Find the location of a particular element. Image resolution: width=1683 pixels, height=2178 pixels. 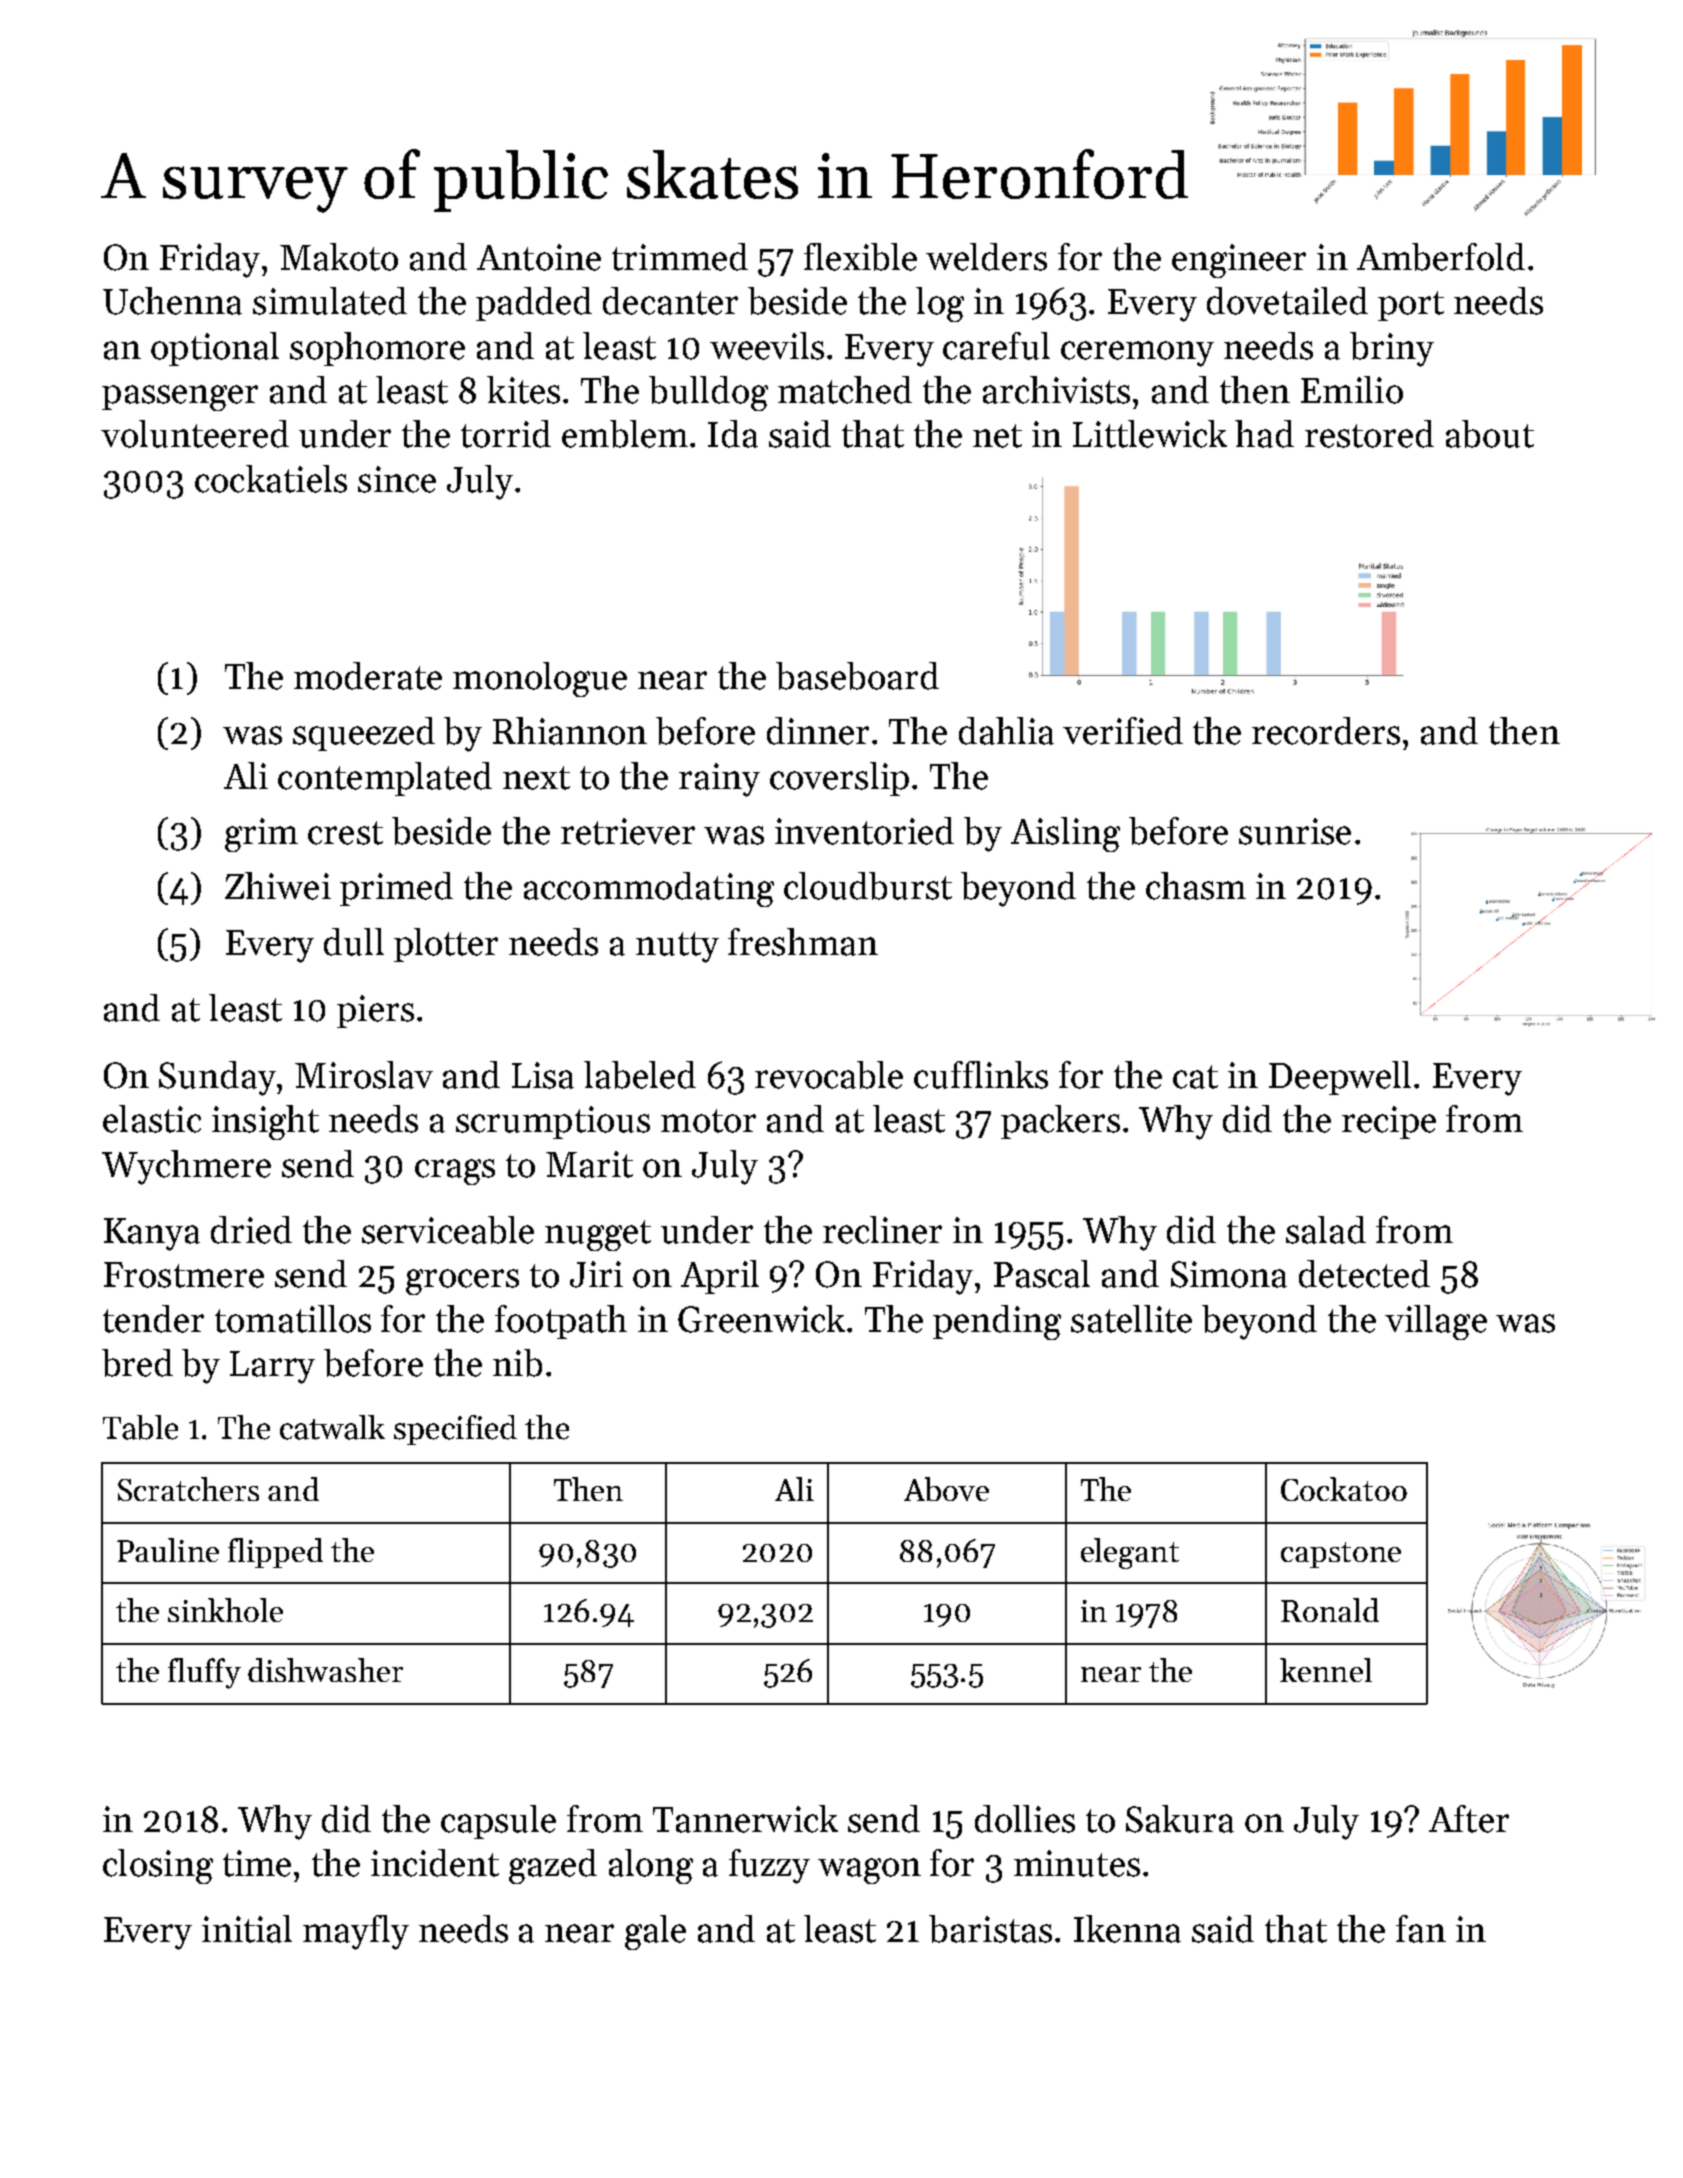

Uchenna is located at coordinates (172, 301).
